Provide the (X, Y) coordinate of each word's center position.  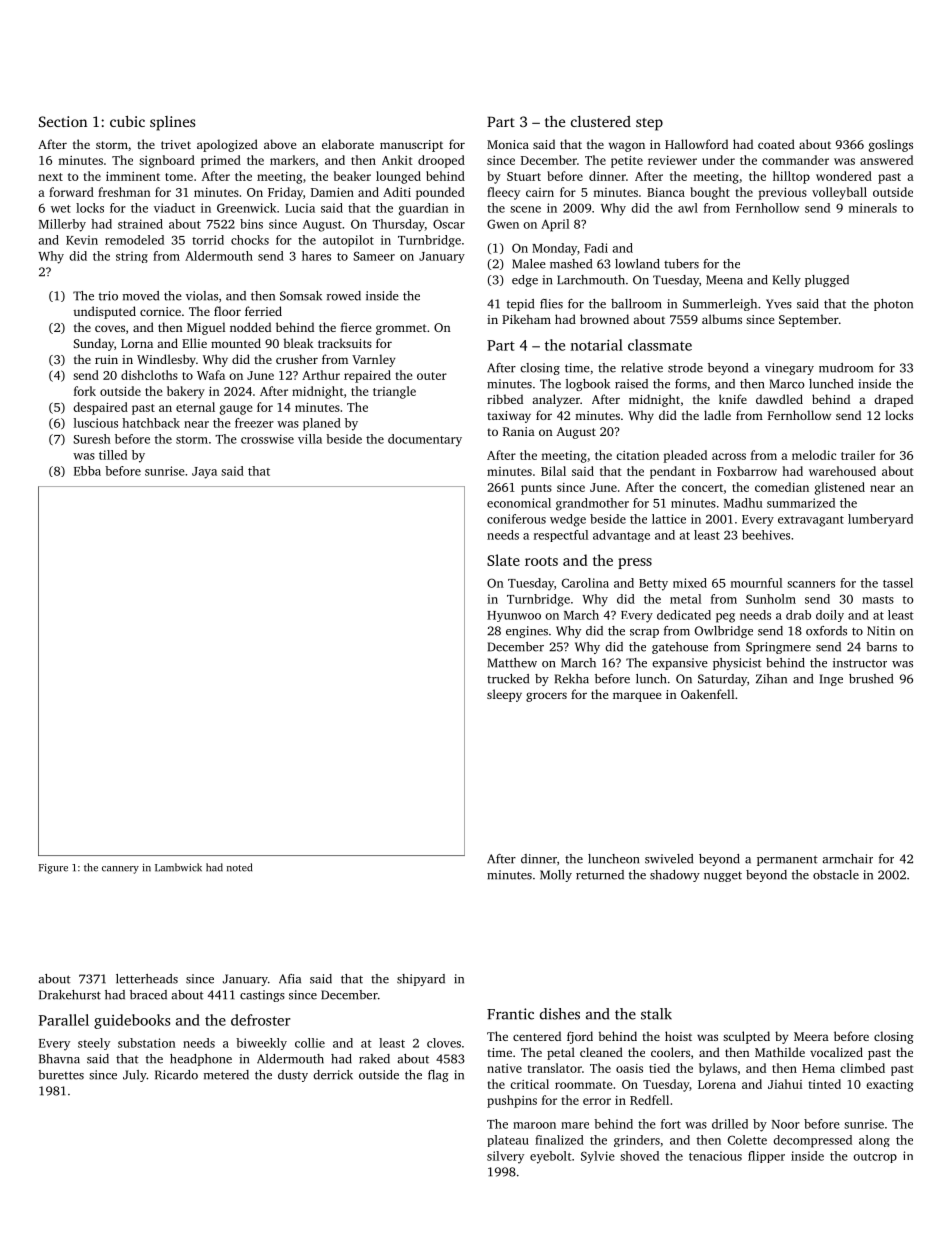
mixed (690, 583)
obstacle (836, 875)
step (649, 124)
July (135, 1076)
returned (600, 875)
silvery (505, 1157)
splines (172, 123)
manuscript (411, 146)
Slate (503, 560)
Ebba (87, 471)
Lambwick (178, 867)
